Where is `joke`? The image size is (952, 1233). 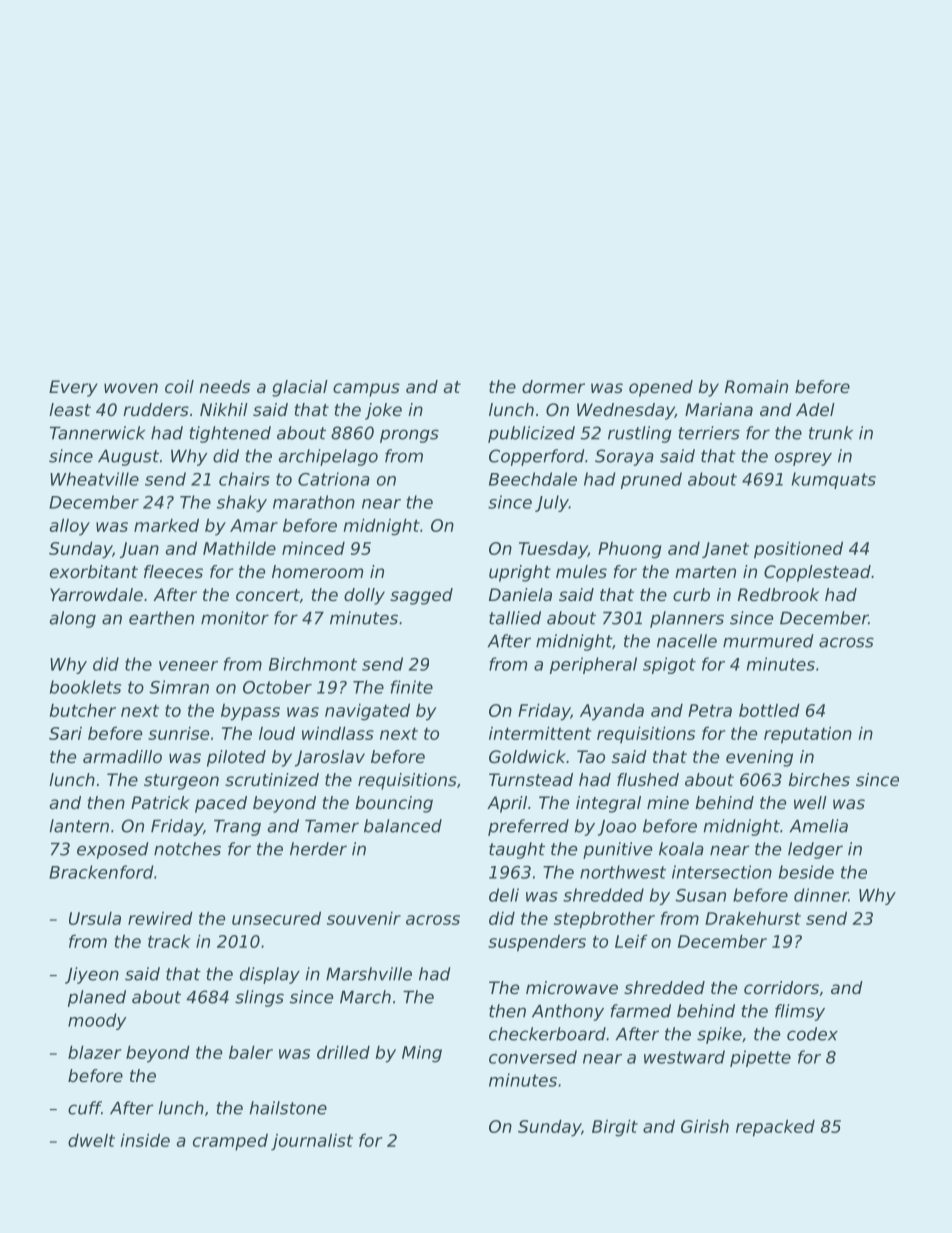 joke is located at coordinates (383, 411).
